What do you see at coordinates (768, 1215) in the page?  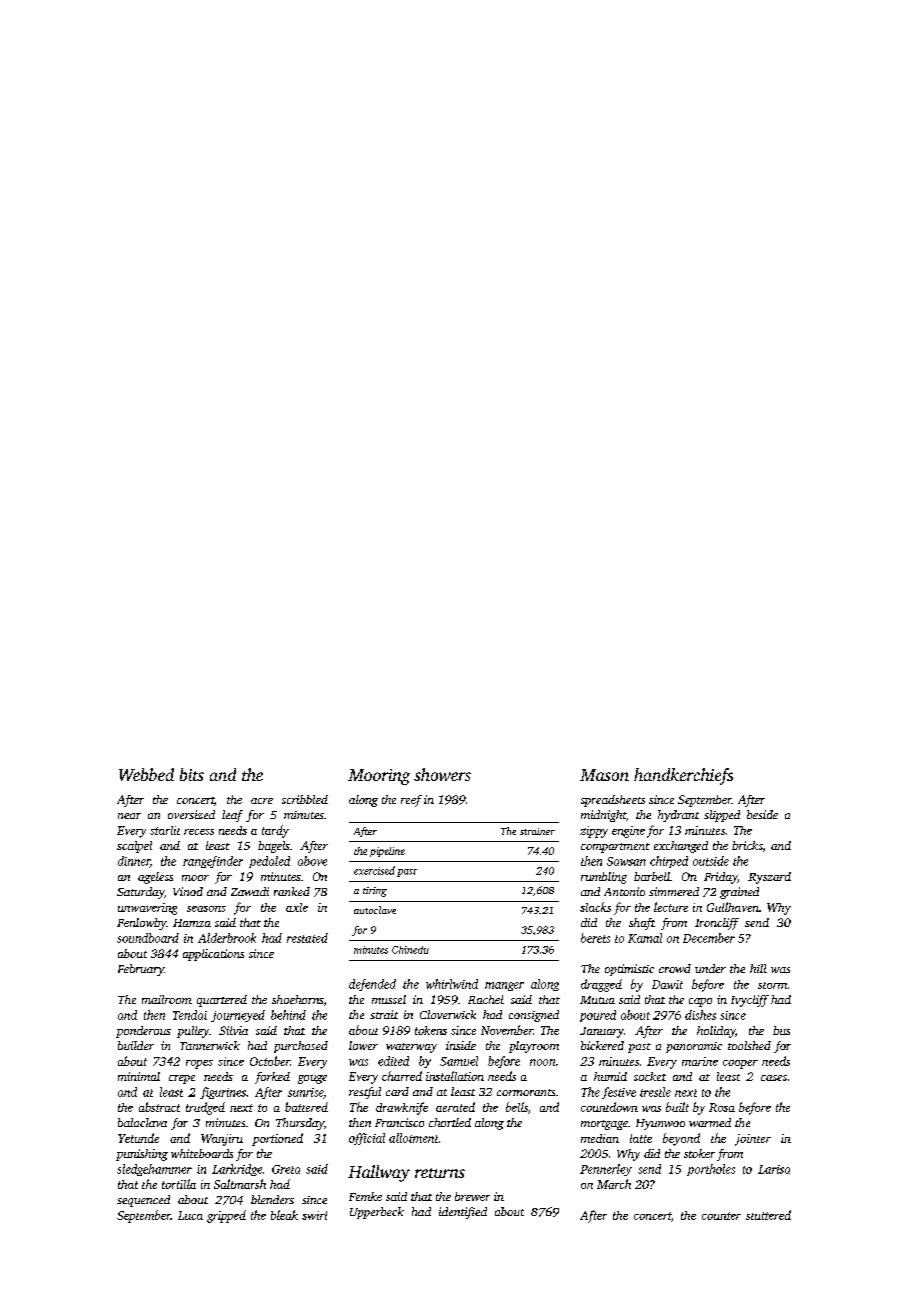 I see `stuttered` at bounding box center [768, 1215].
